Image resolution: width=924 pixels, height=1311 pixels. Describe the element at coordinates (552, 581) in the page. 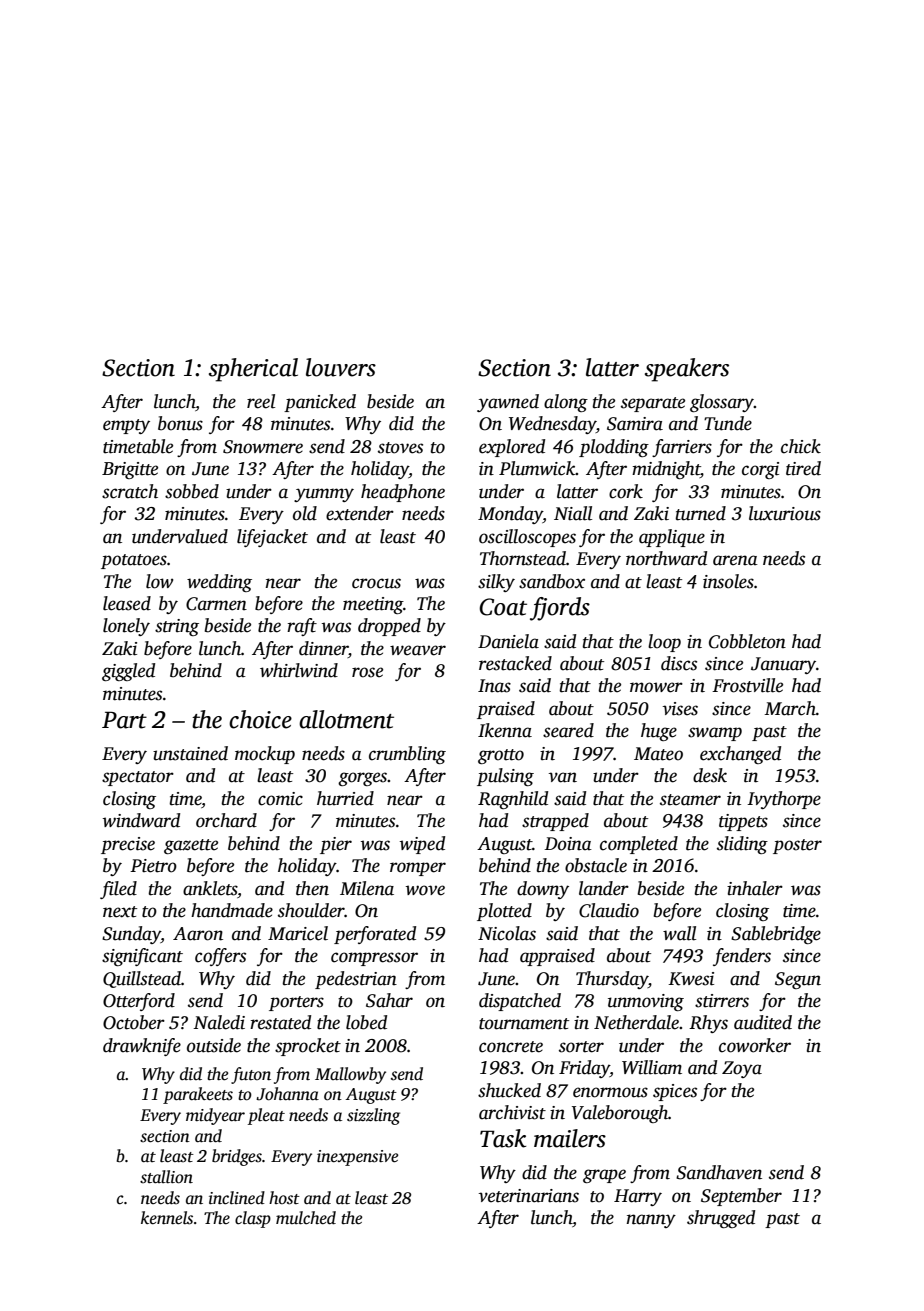

I see `sandbox` at that location.
